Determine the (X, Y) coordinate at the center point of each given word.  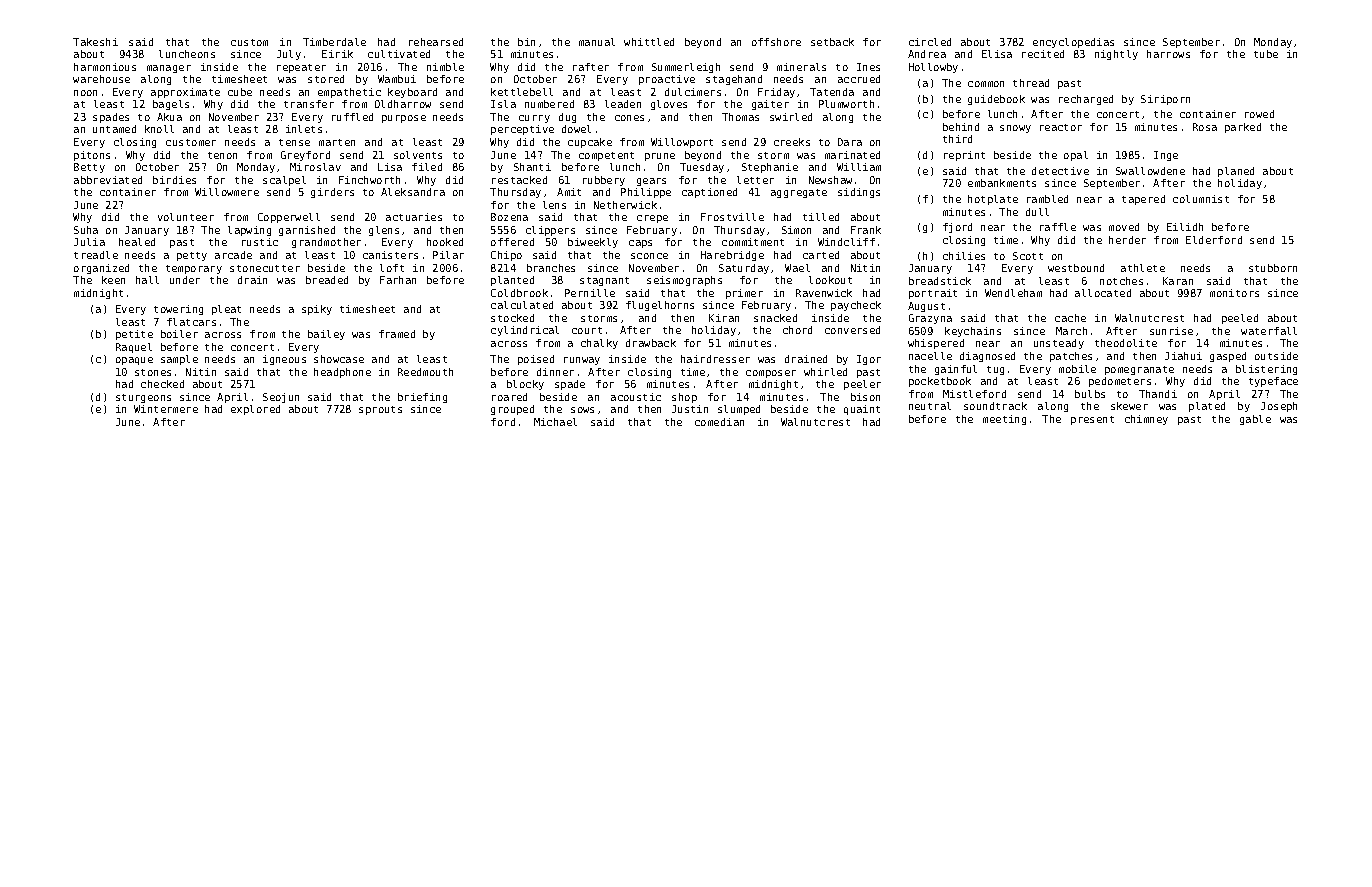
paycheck (856, 306)
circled (930, 42)
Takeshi (95, 42)
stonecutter (265, 268)
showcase (339, 359)
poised (536, 360)
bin (526, 42)
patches (1071, 357)
